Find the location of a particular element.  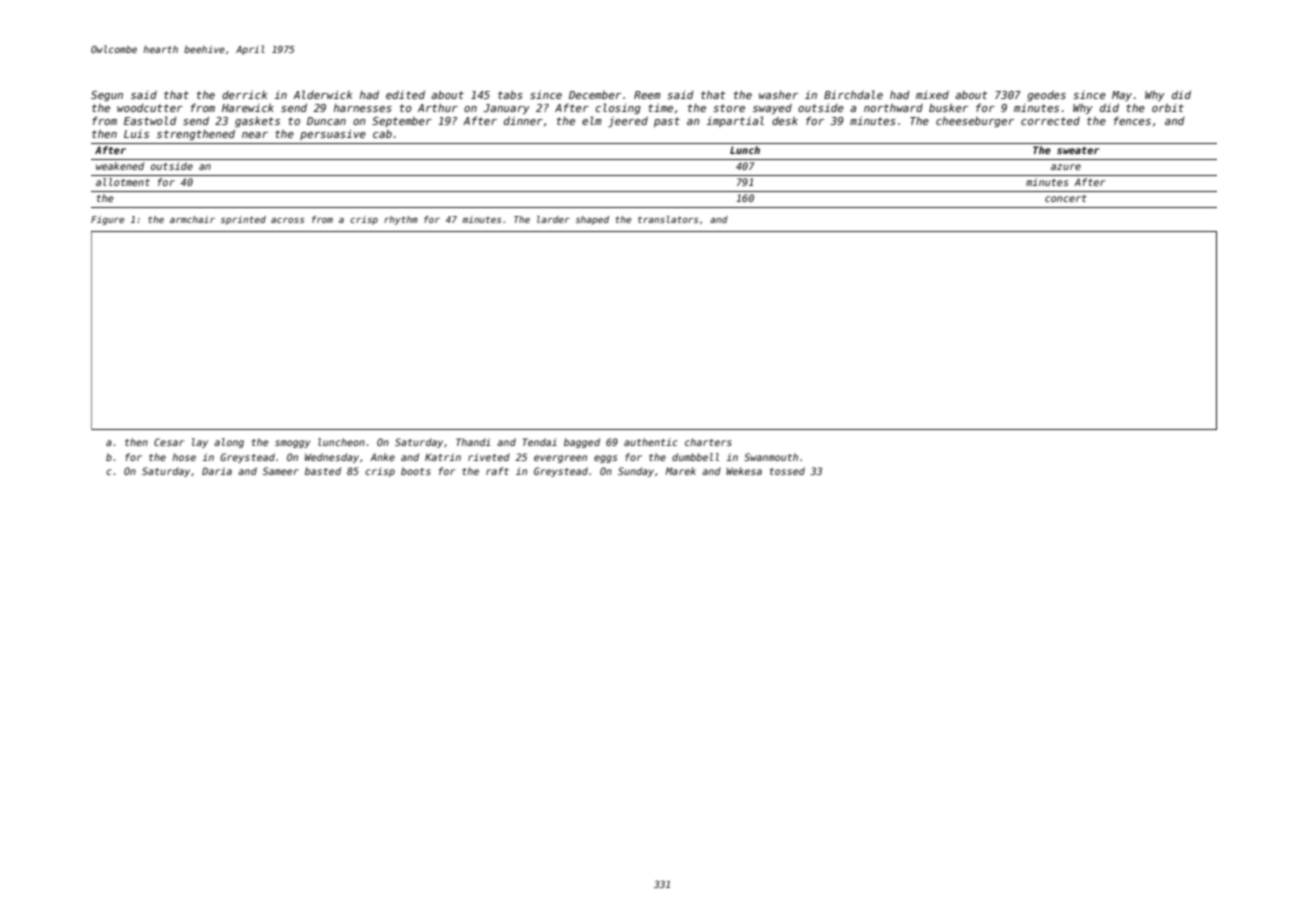

edited is located at coordinates (405, 94).
